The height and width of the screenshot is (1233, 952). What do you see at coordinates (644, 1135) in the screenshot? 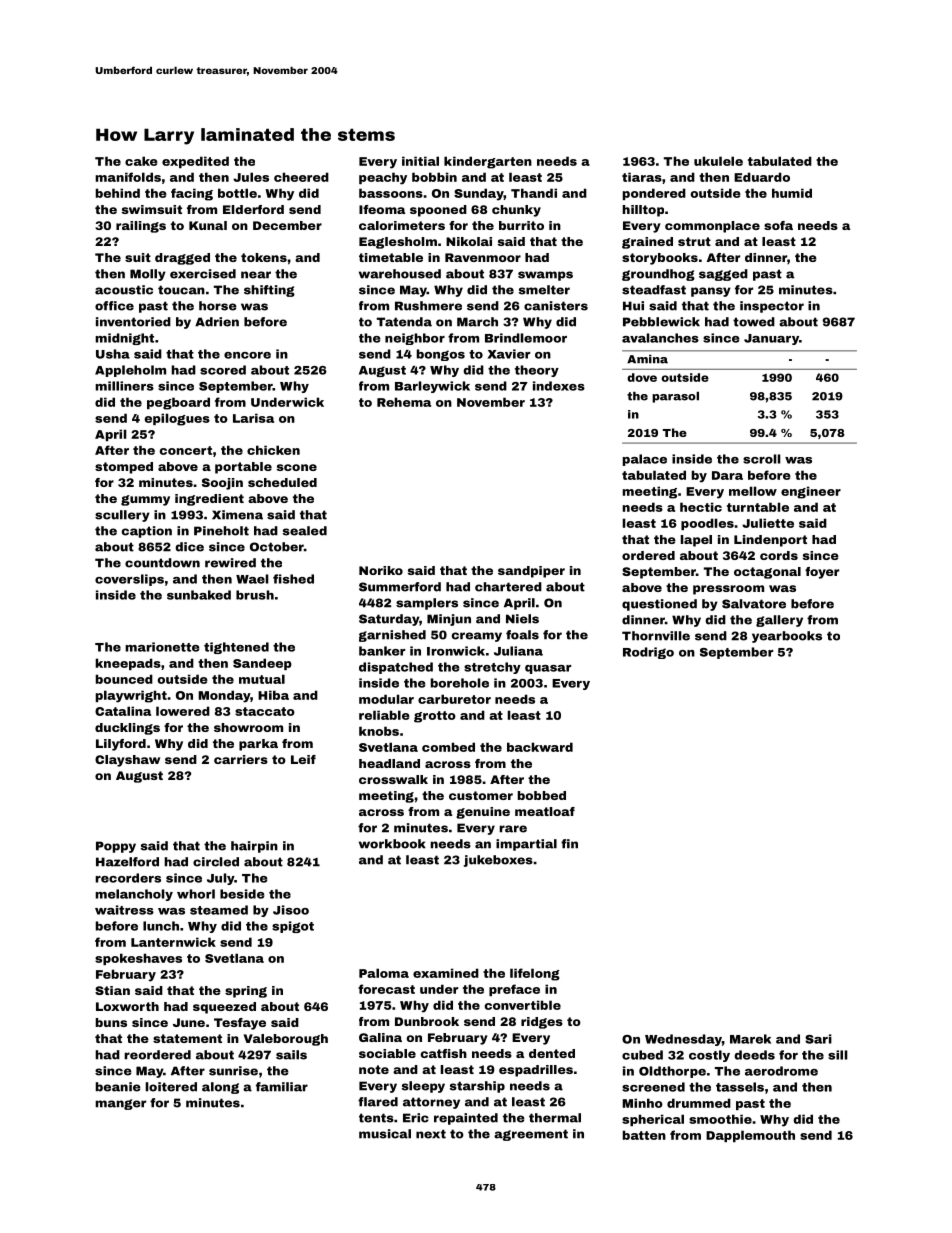
I see `batten` at bounding box center [644, 1135].
